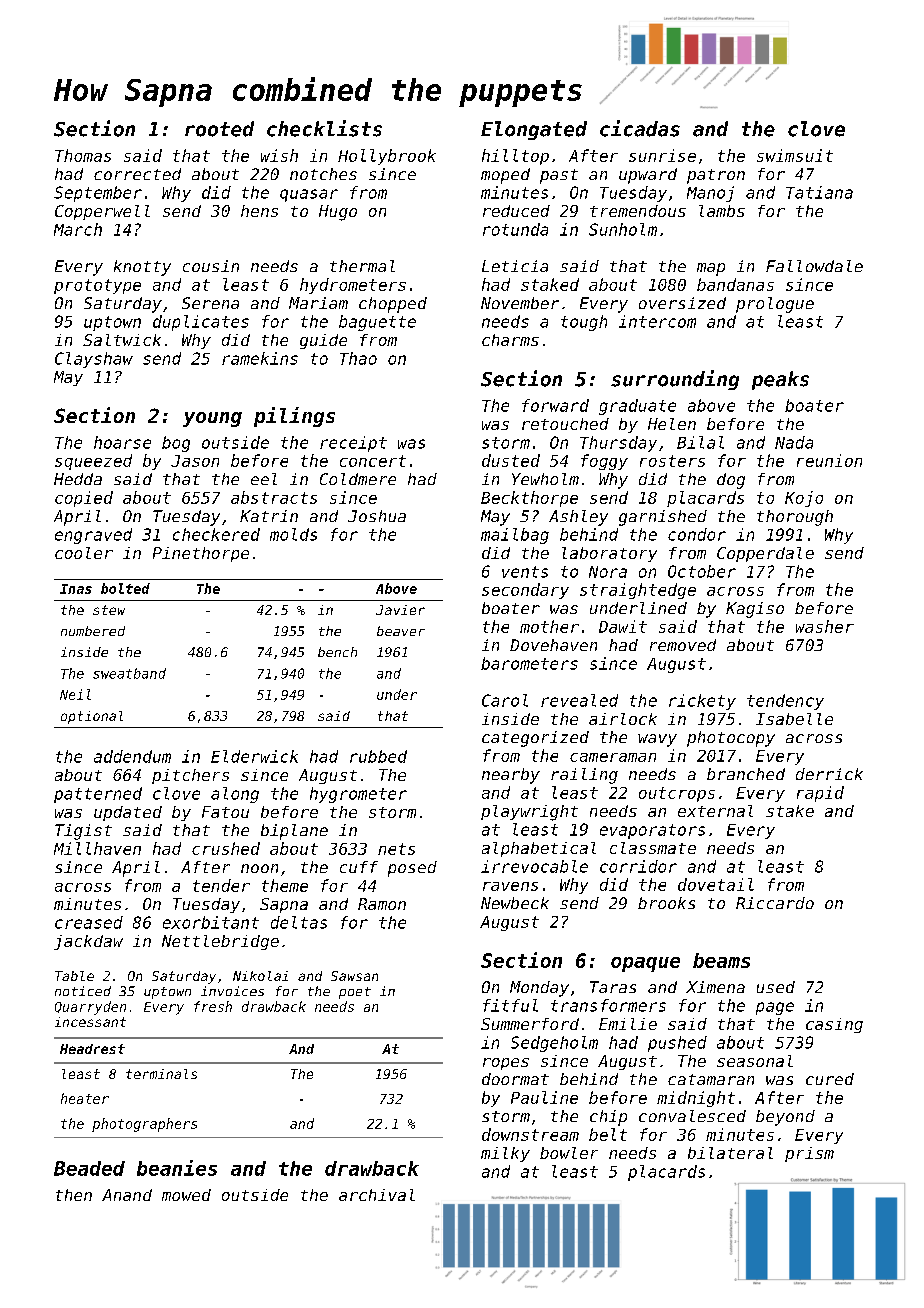 This image has height=1308, width=924. What do you see at coordinates (337, 652) in the image?
I see `bench` at bounding box center [337, 652].
